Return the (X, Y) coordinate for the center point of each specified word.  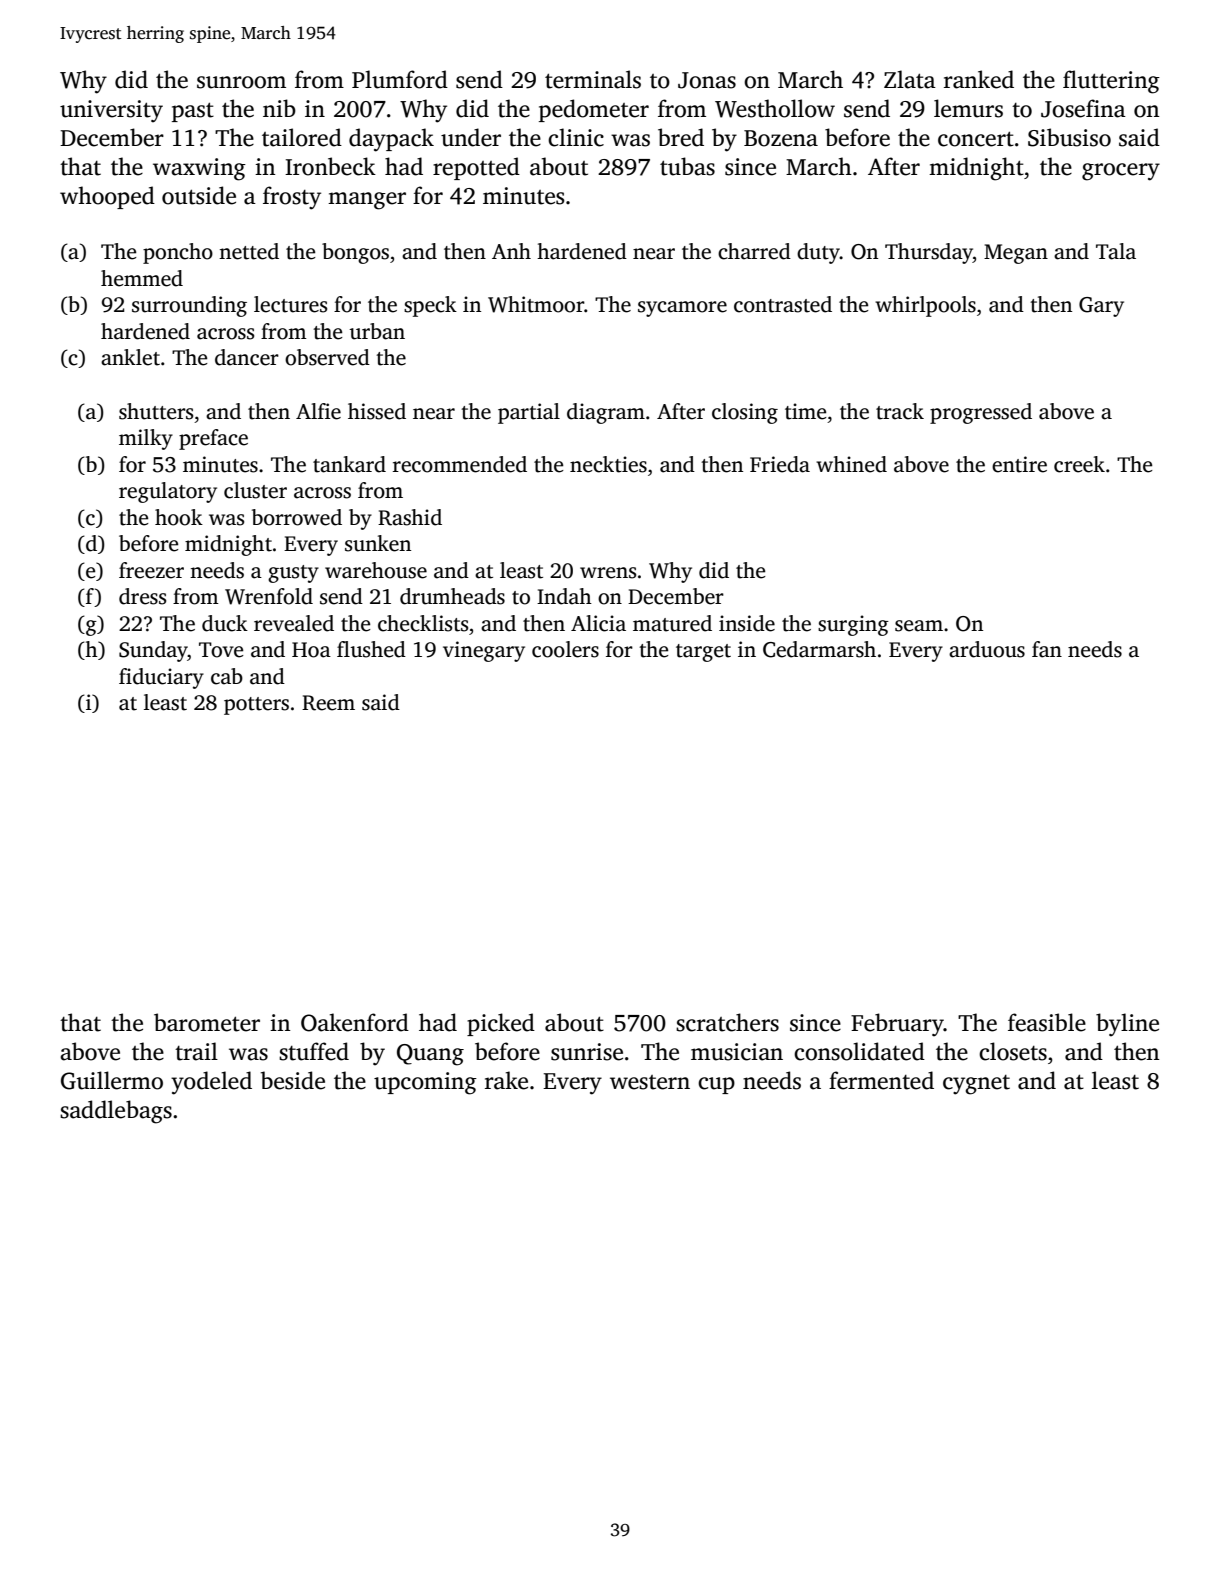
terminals (593, 79)
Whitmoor (536, 304)
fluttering (1111, 82)
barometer (207, 1022)
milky (146, 439)
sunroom (241, 82)
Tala (1116, 251)
